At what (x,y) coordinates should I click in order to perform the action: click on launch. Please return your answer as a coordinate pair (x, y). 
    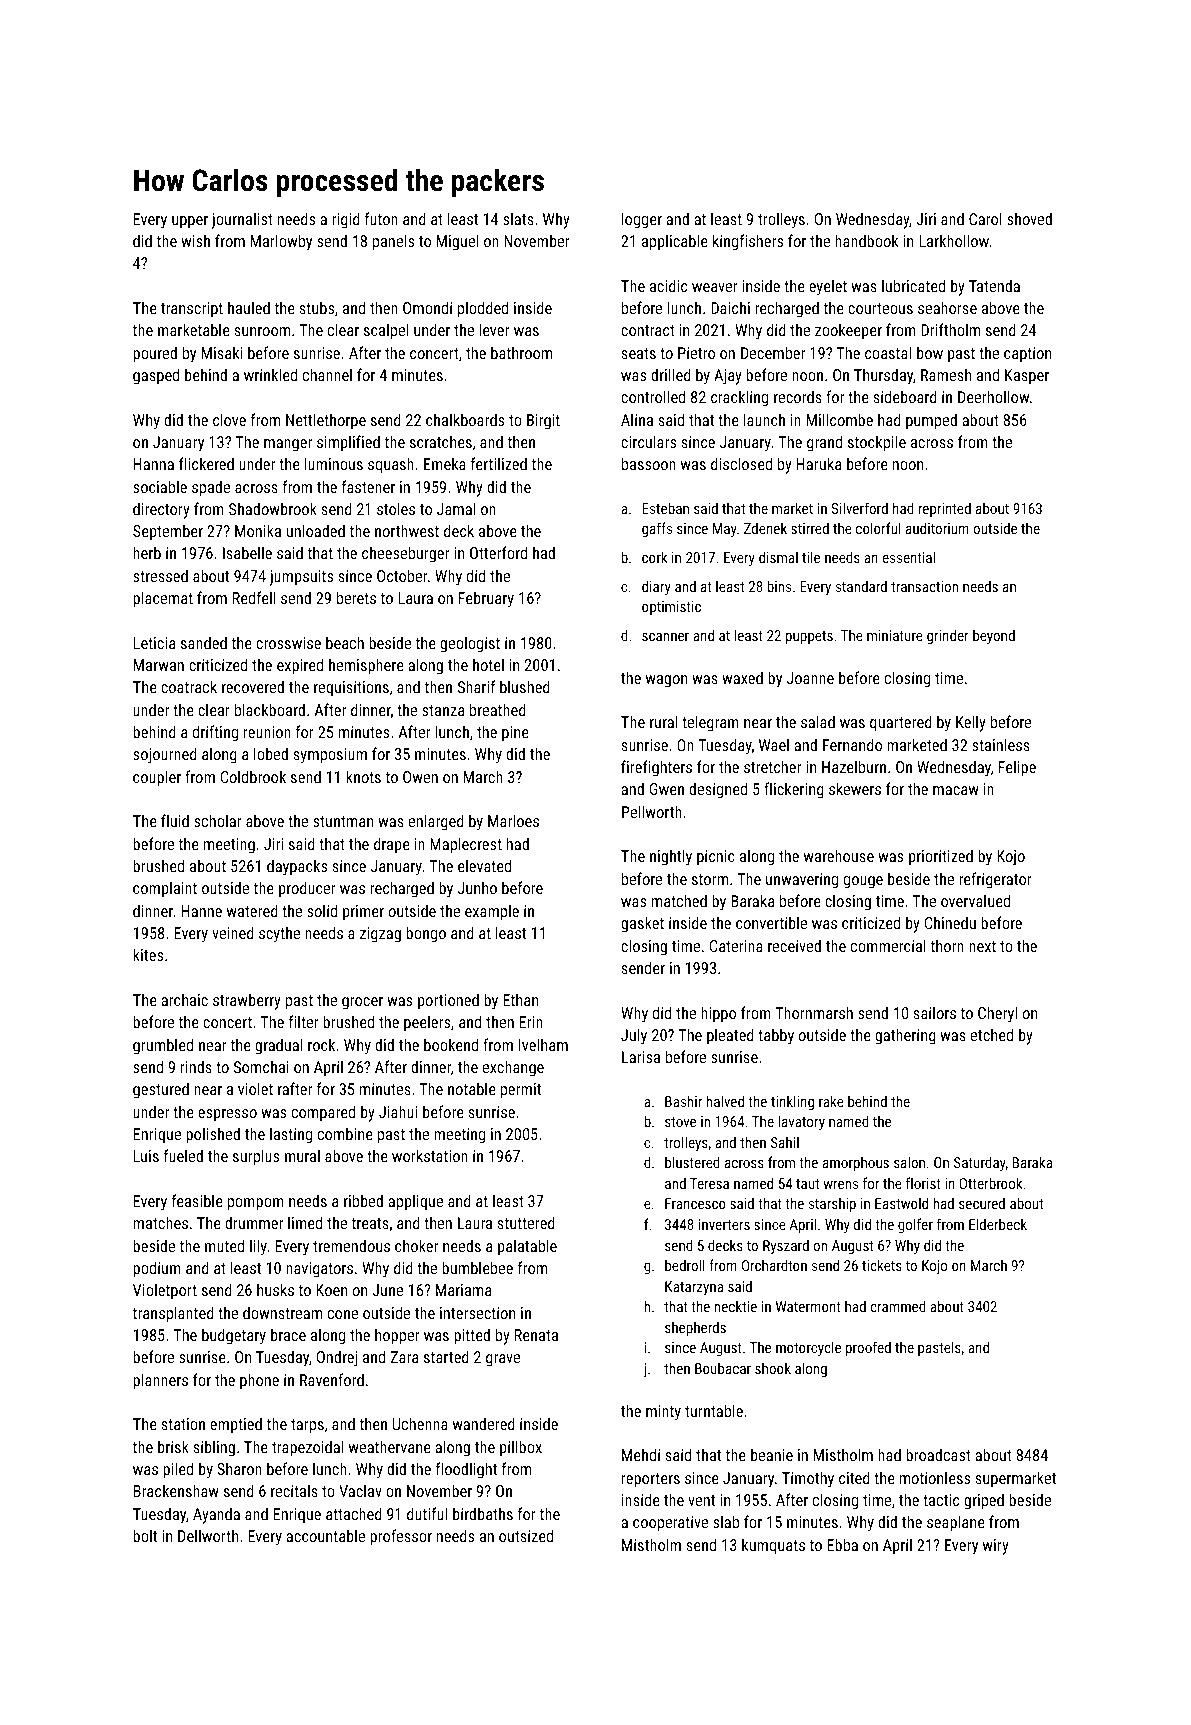
    Looking at the image, I should click on (764, 419).
